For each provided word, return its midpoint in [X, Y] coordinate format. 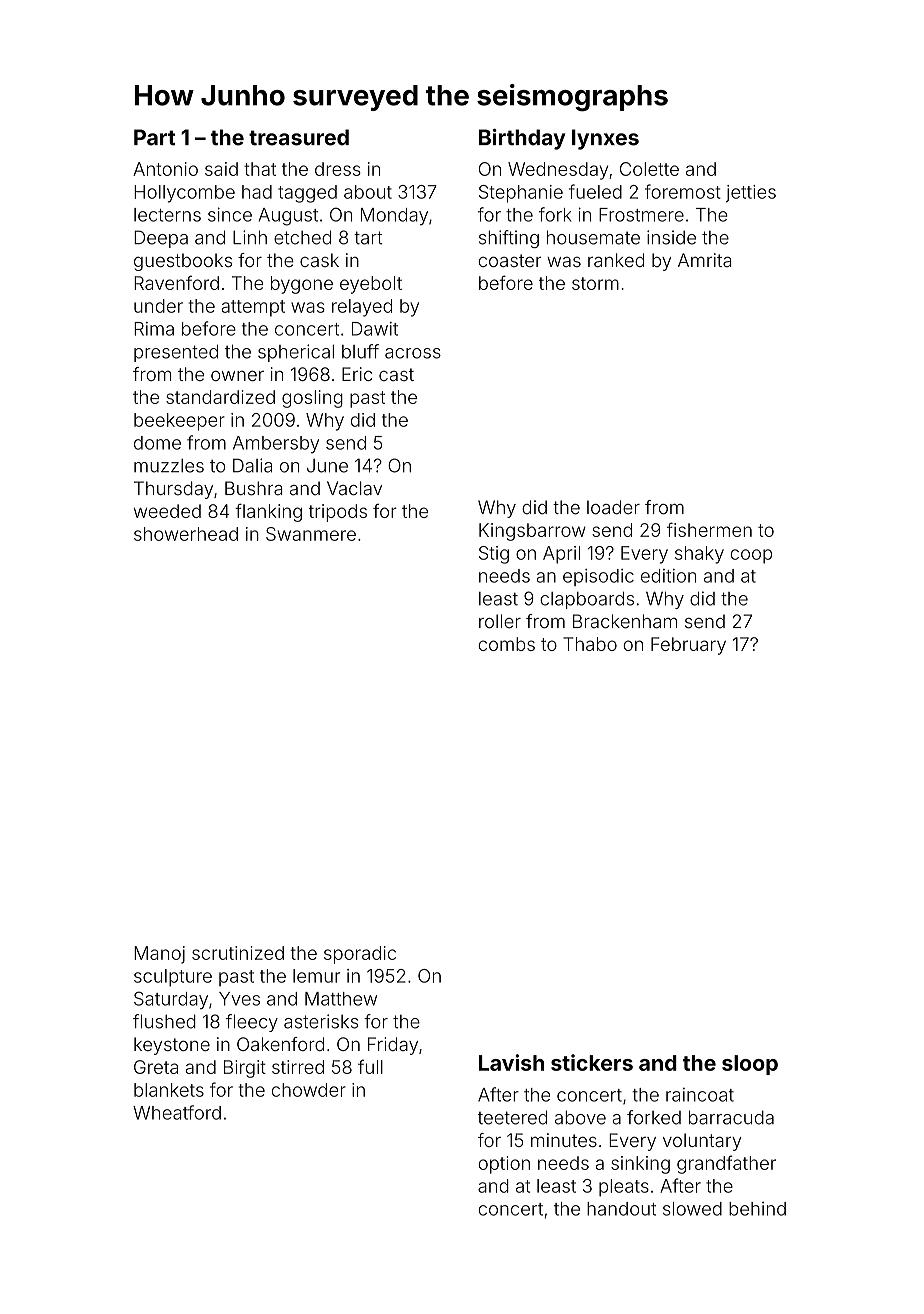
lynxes [605, 139]
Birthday [522, 139]
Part [154, 137]
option [504, 1165]
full [370, 1066]
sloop [750, 1065]
